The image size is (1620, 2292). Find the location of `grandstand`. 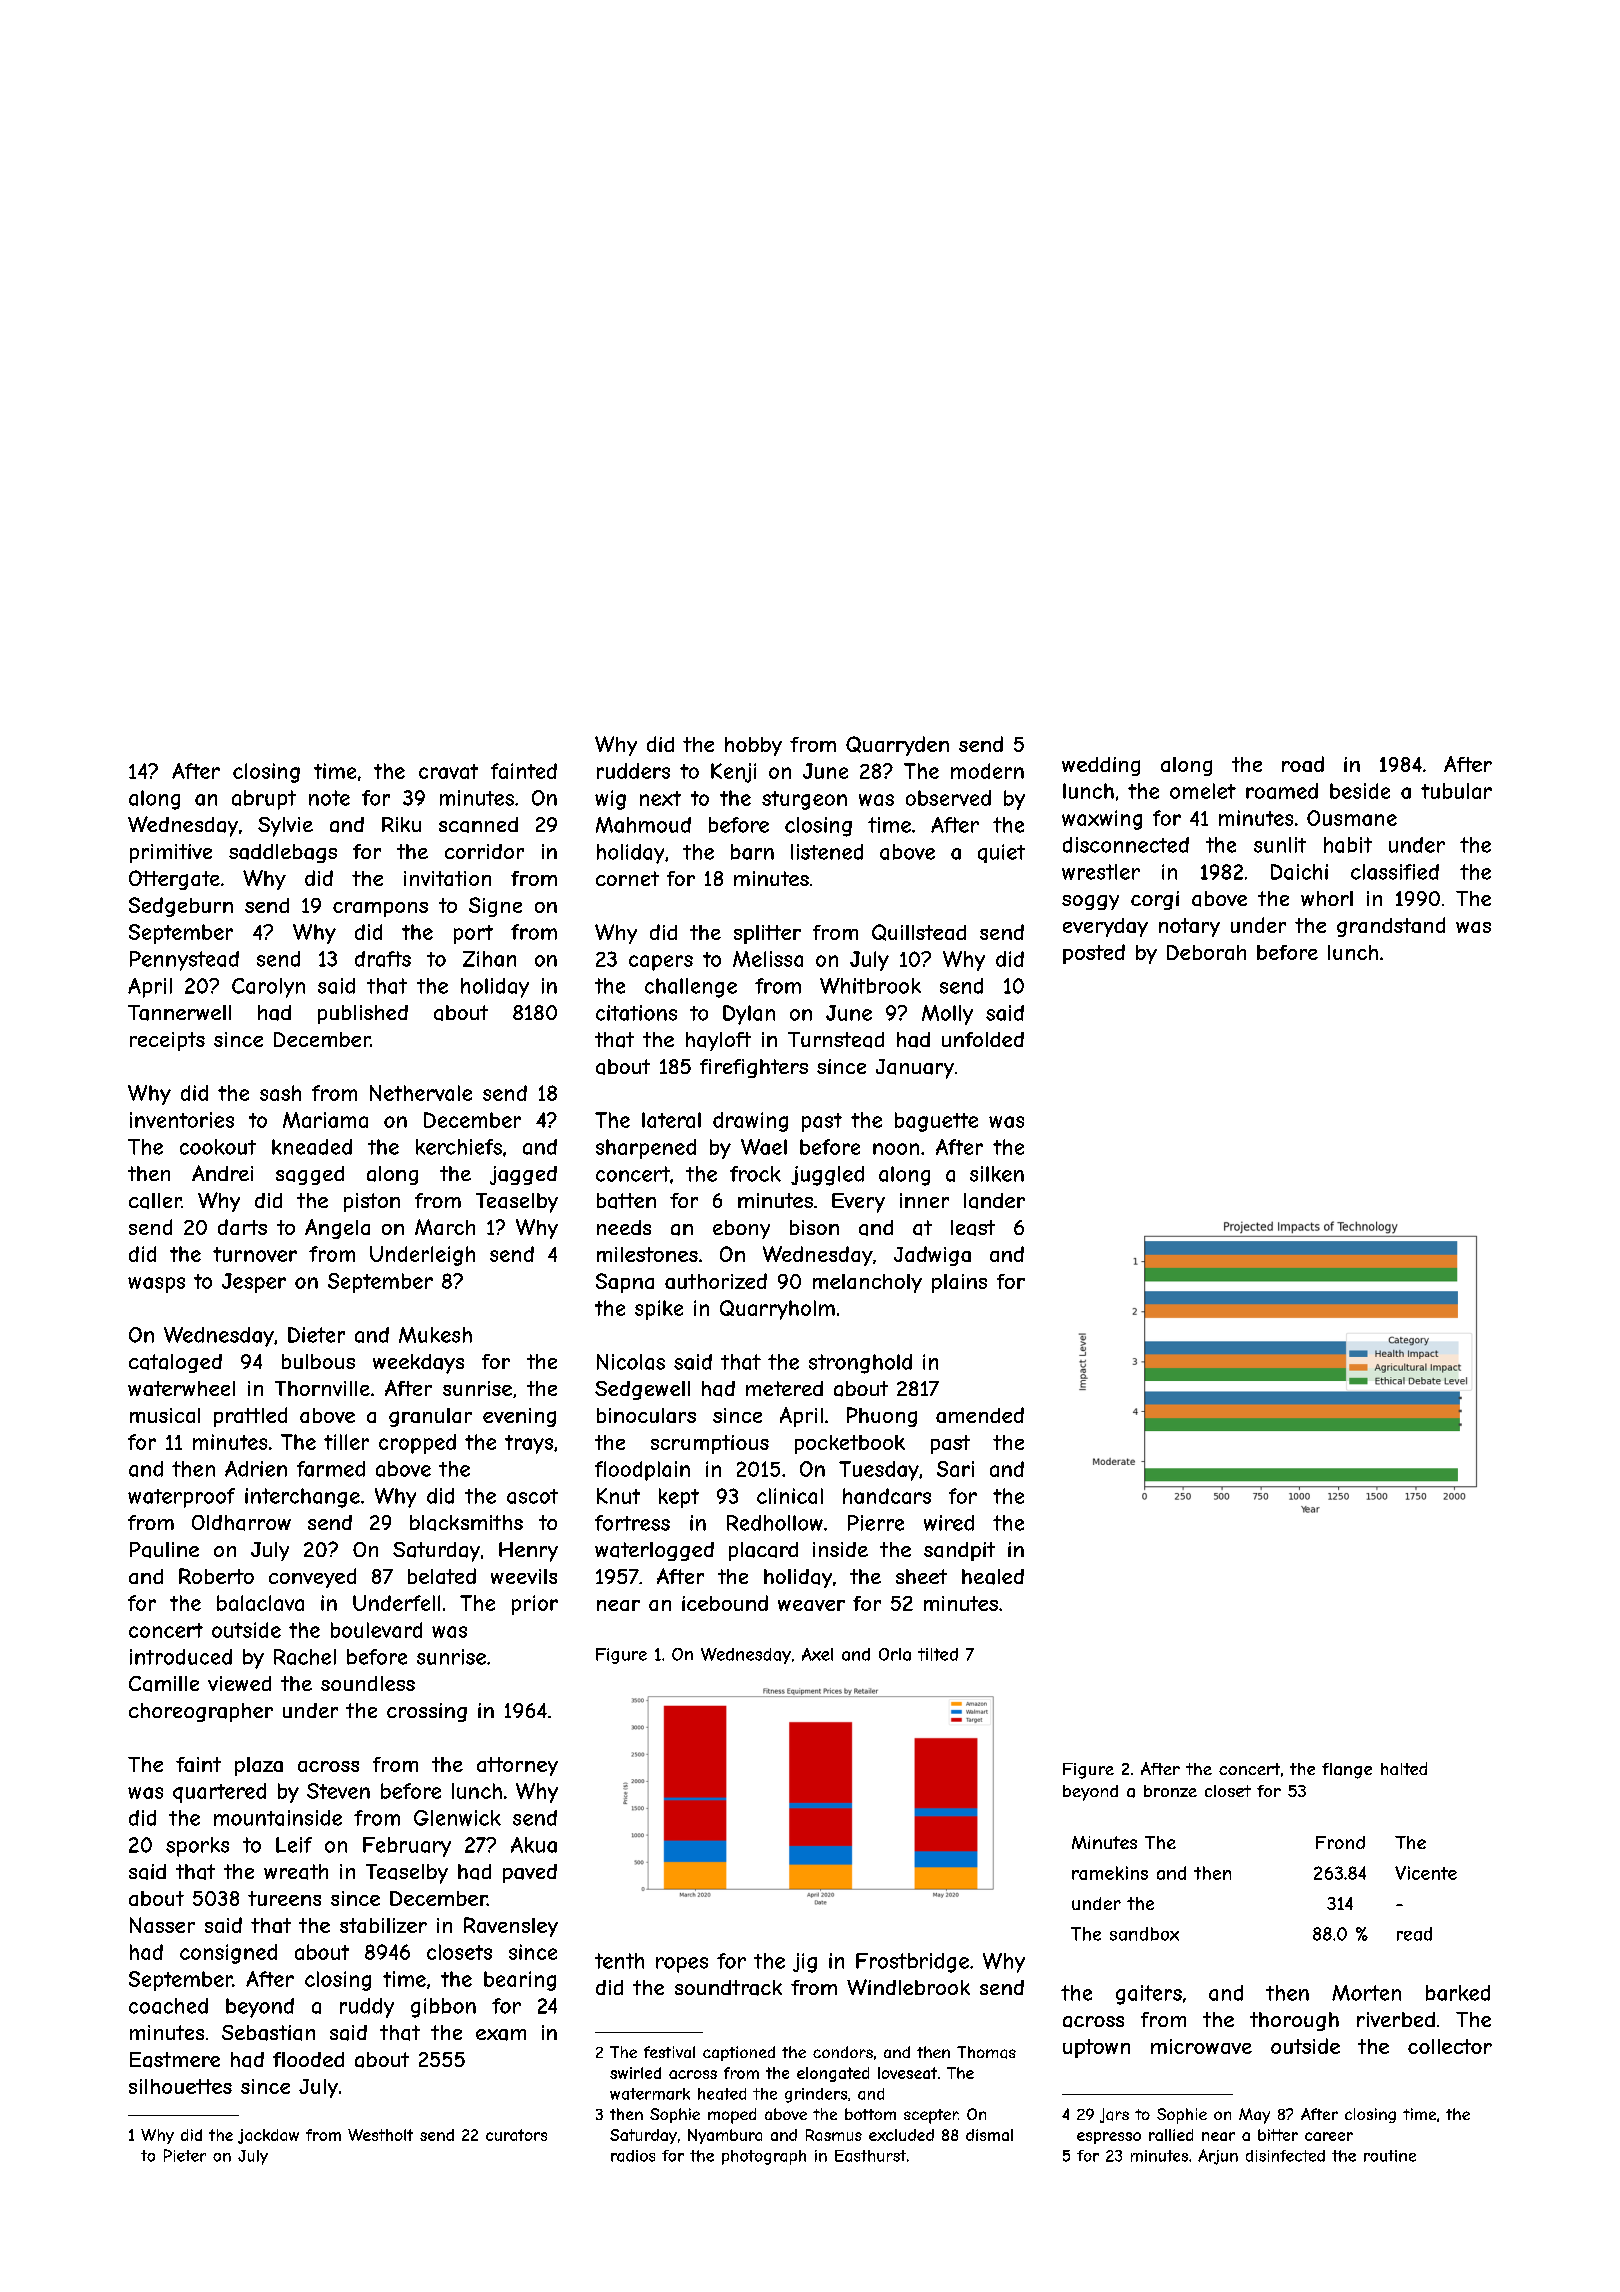

grandstand is located at coordinates (1391, 927).
